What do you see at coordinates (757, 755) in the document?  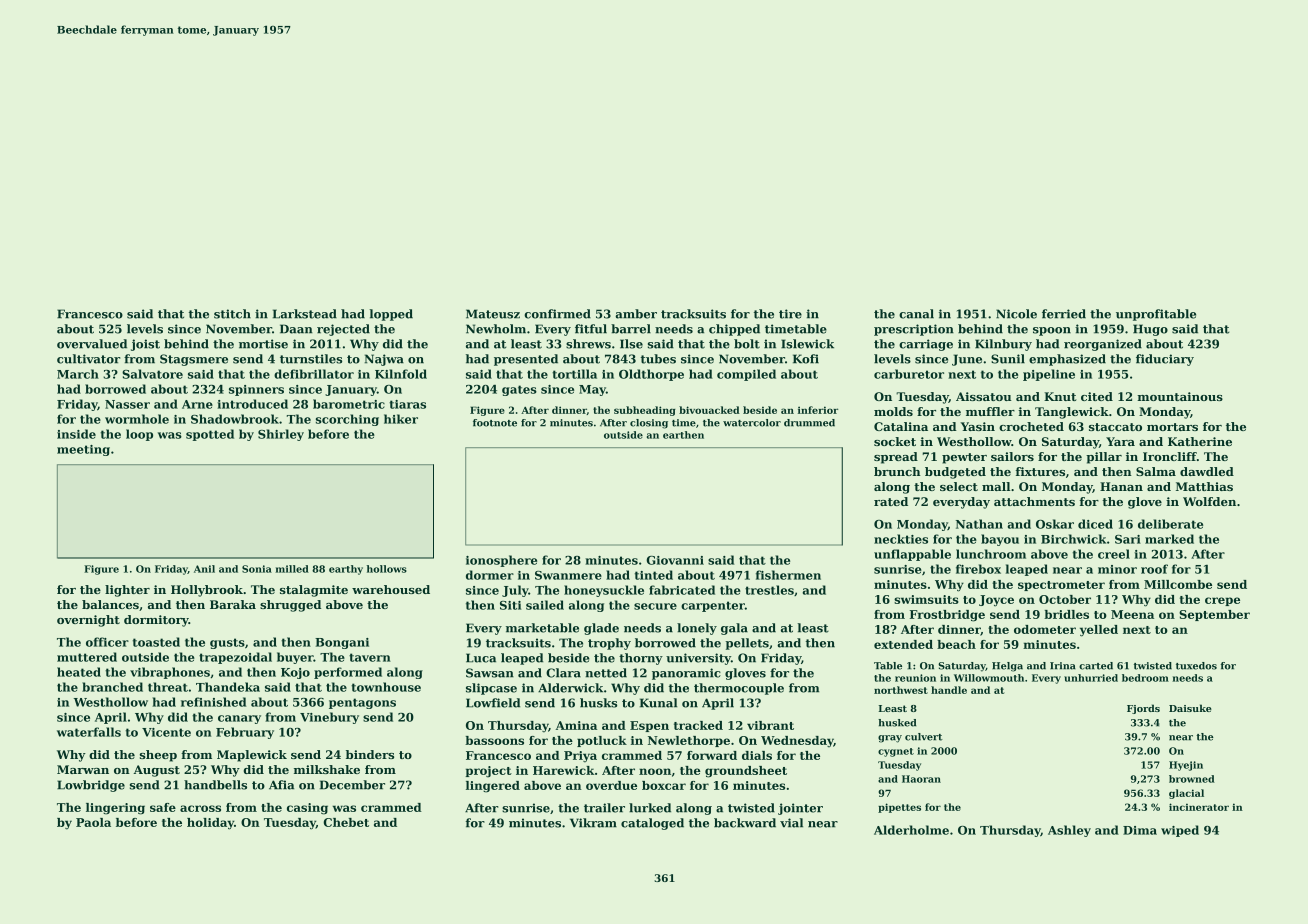 I see `dials` at bounding box center [757, 755].
